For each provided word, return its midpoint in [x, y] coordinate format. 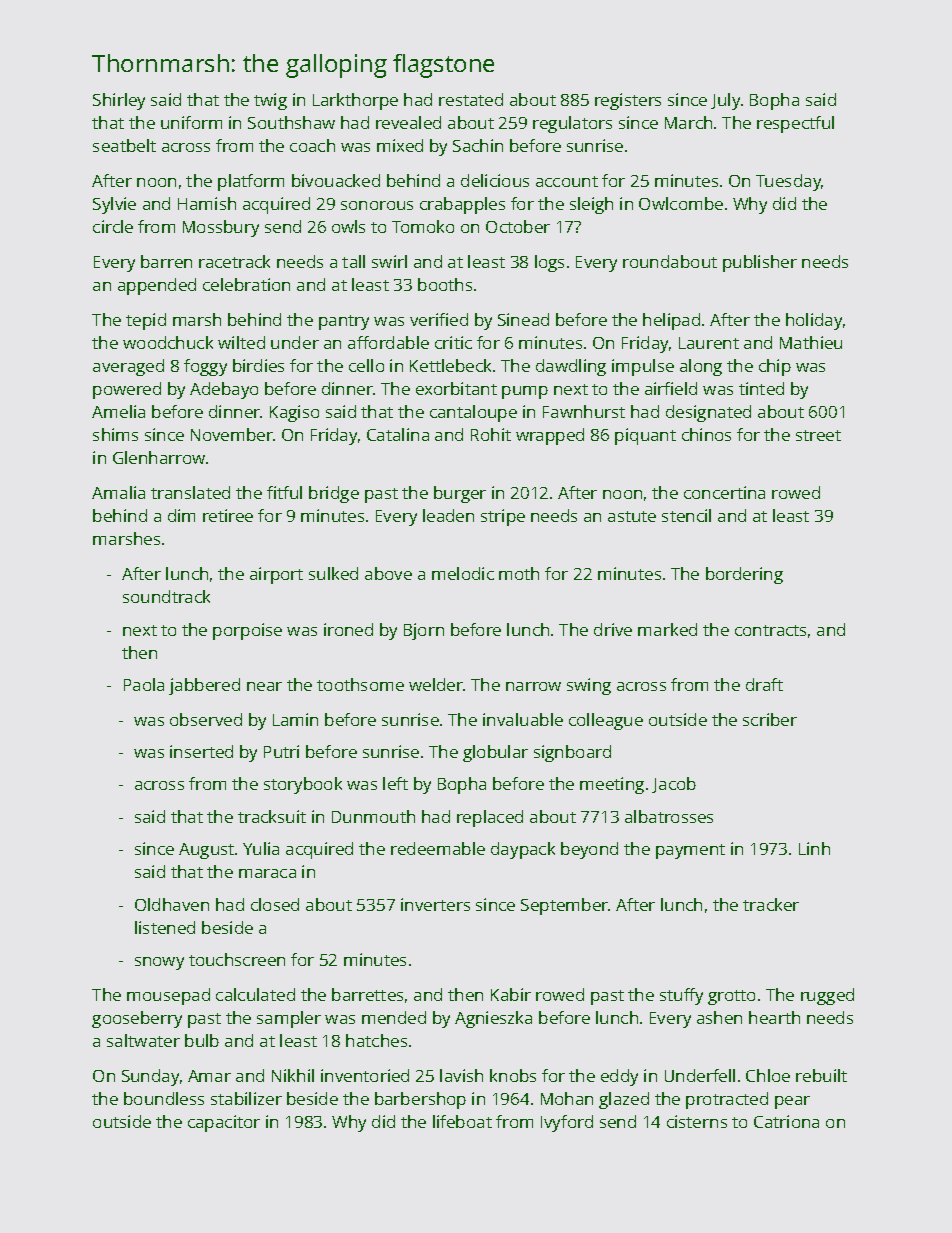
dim [181, 515]
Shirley [119, 101]
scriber [770, 719]
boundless [164, 1098]
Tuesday [789, 182]
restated [471, 99]
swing [589, 686]
